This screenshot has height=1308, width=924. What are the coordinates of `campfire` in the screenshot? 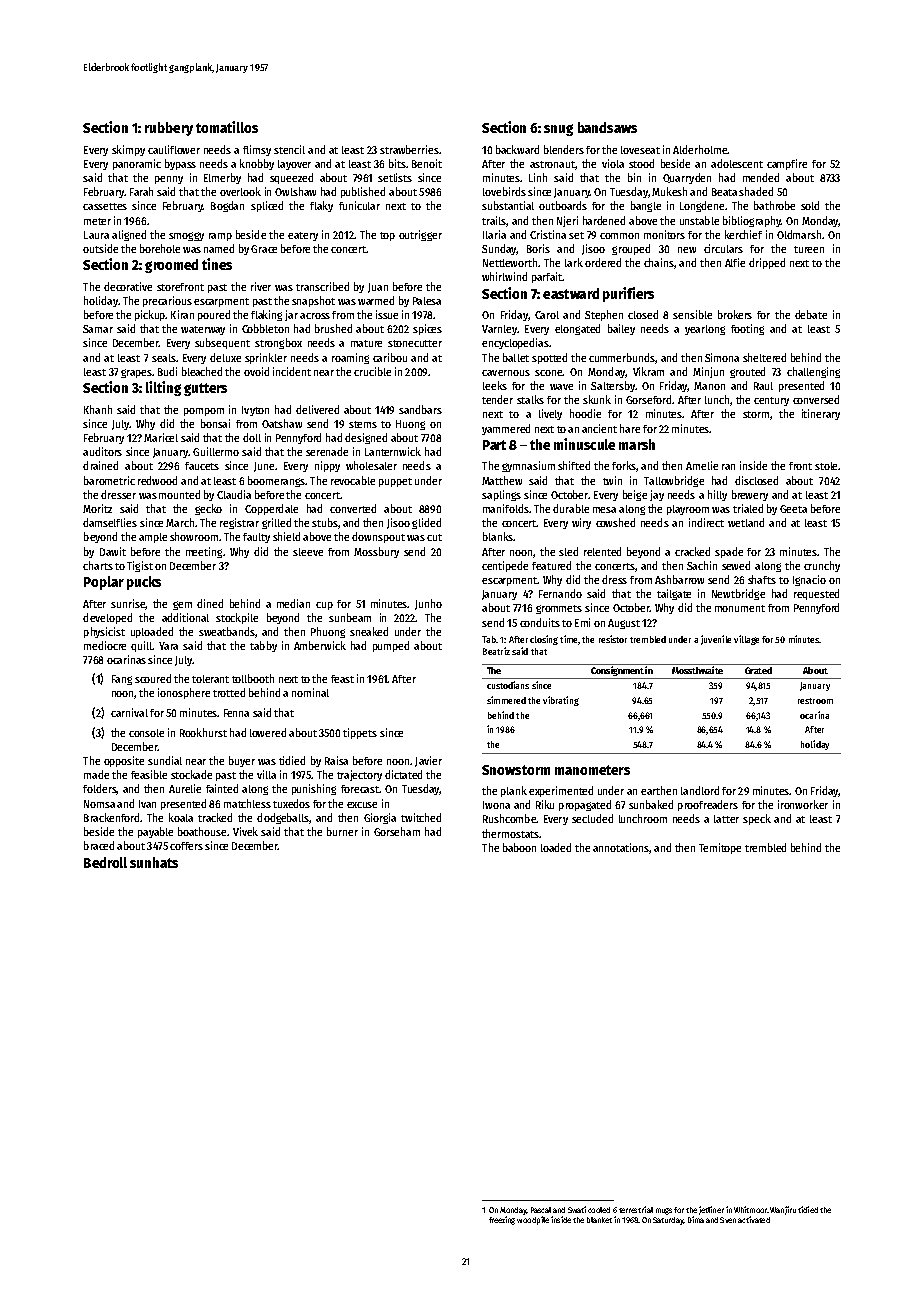 It's located at (787, 164).
